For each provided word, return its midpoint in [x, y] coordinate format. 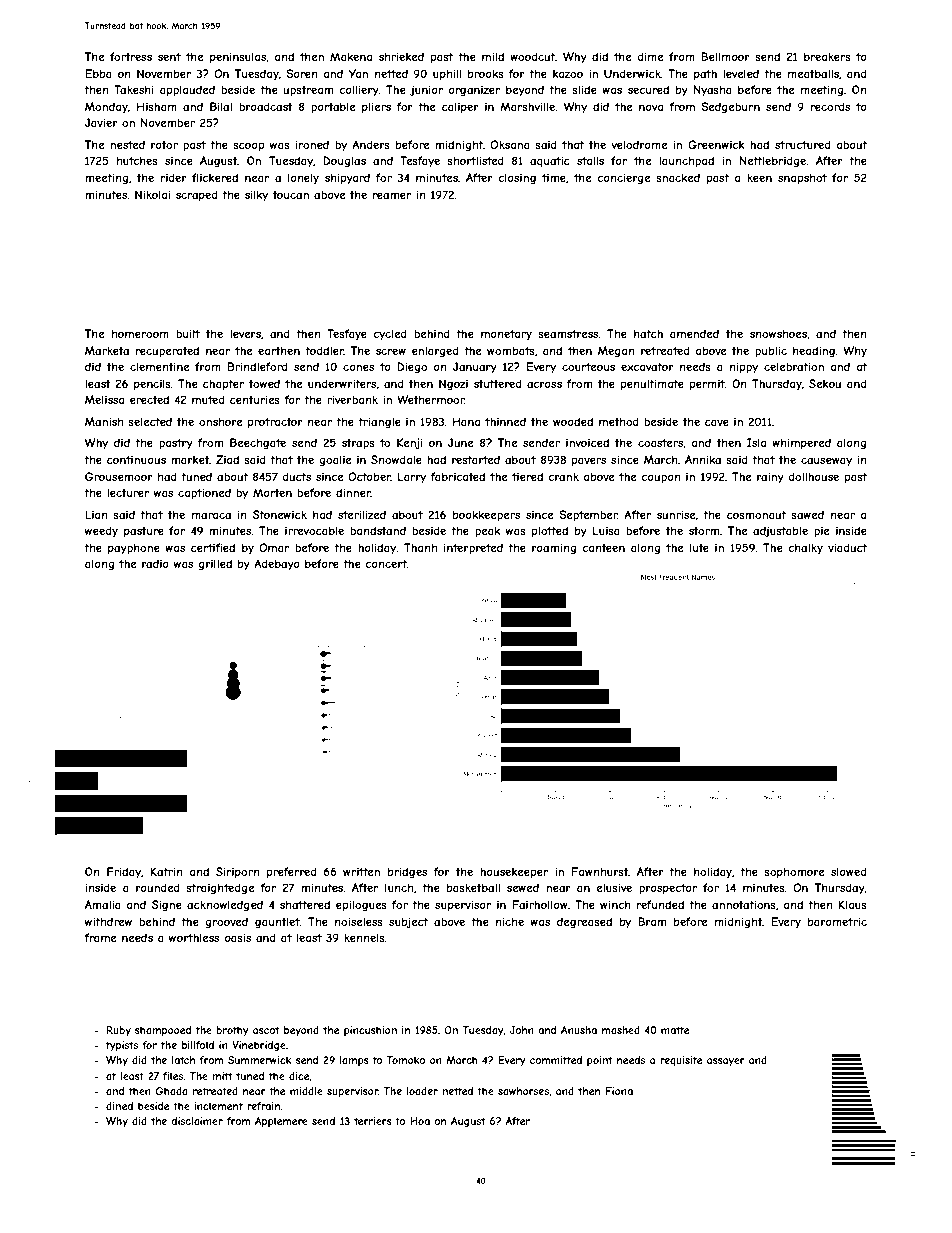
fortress [131, 56]
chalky [805, 548]
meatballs [813, 73]
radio [155, 563]
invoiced [587, 442]
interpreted [473, 548]
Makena [351, 56]
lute [699, 547]
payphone [134, 548]
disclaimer [197, 1121]
